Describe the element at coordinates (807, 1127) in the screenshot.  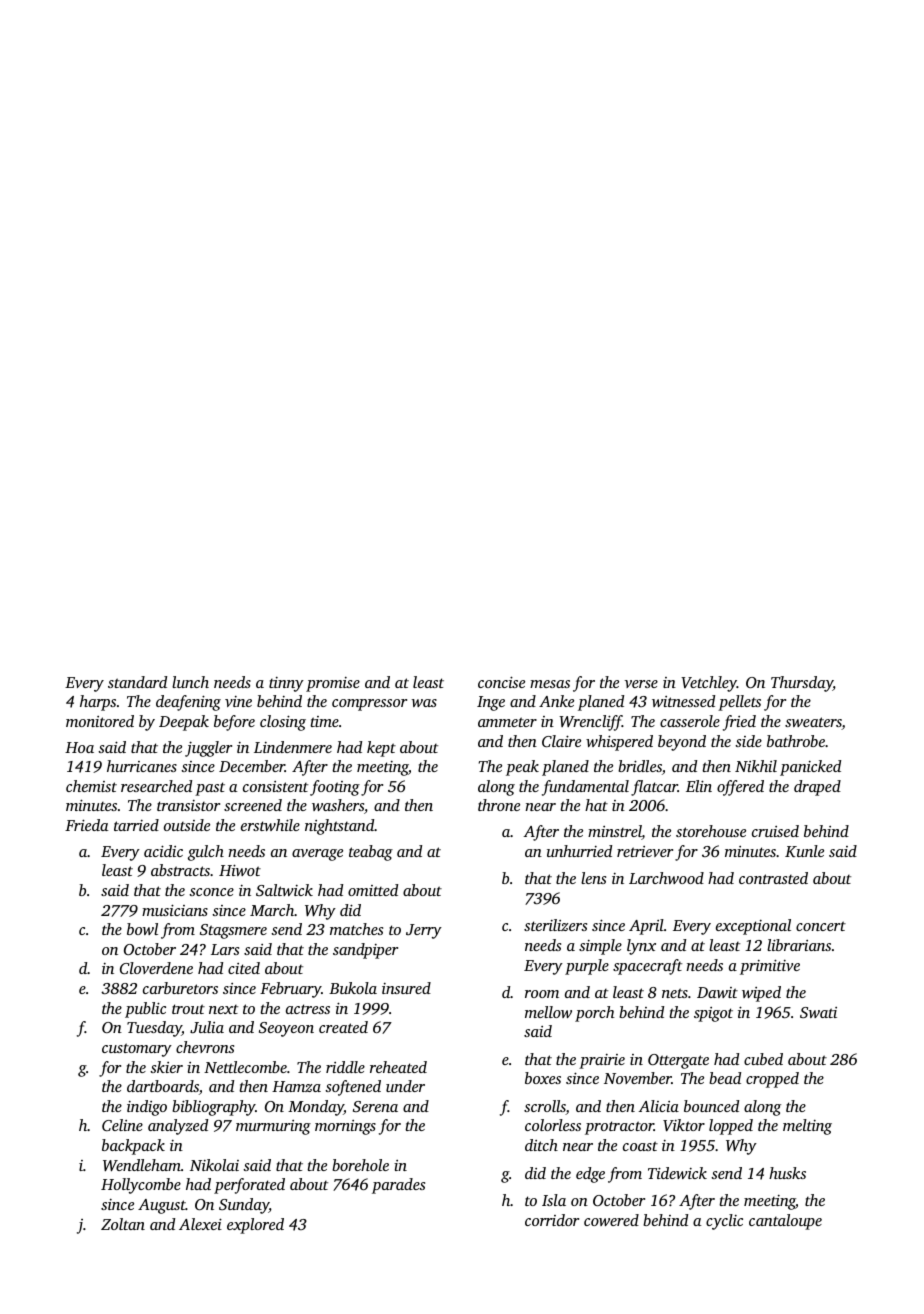
I see `melting` at that location.
